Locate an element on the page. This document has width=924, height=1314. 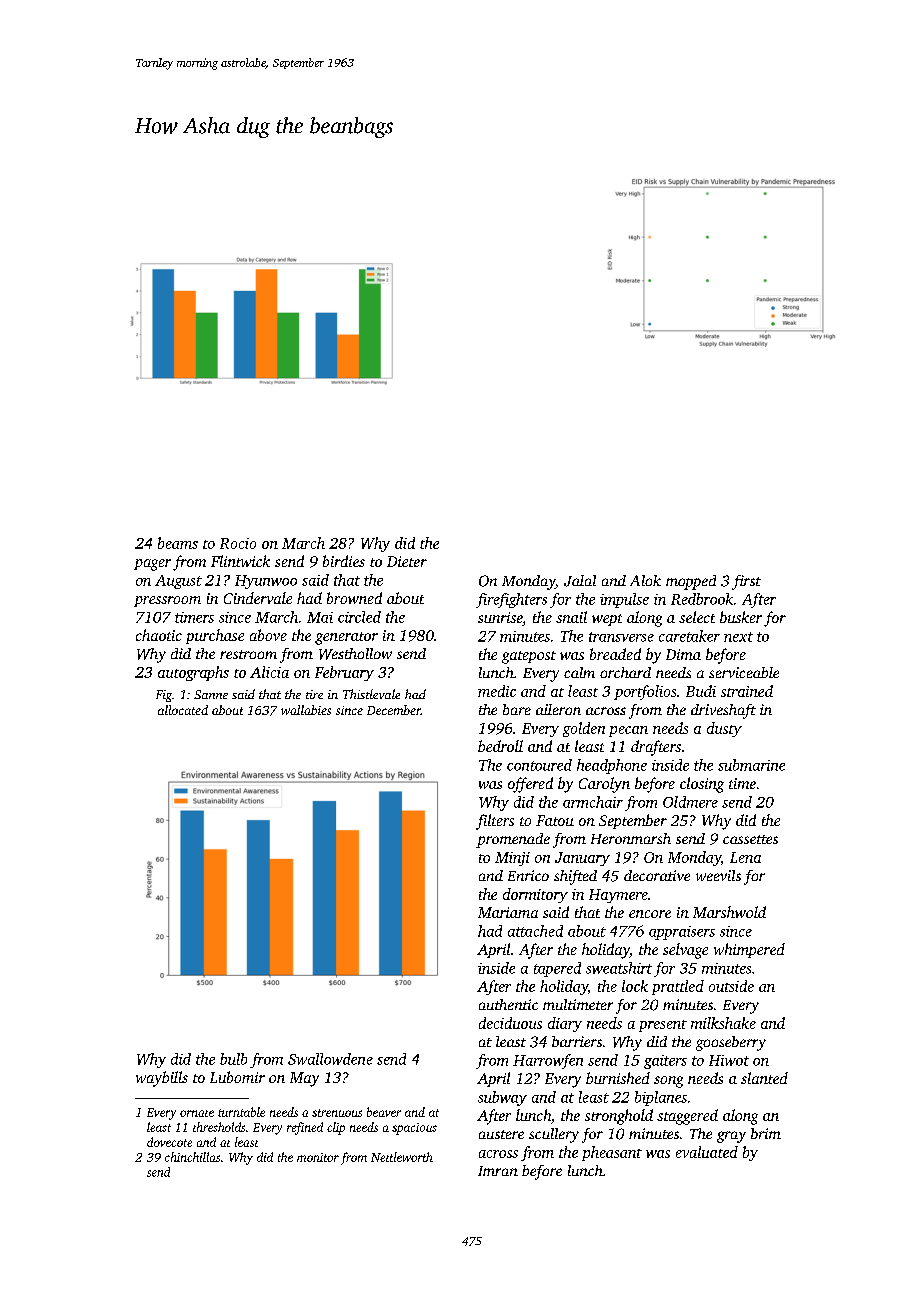
allocated is located at coordinates (183, 710).
